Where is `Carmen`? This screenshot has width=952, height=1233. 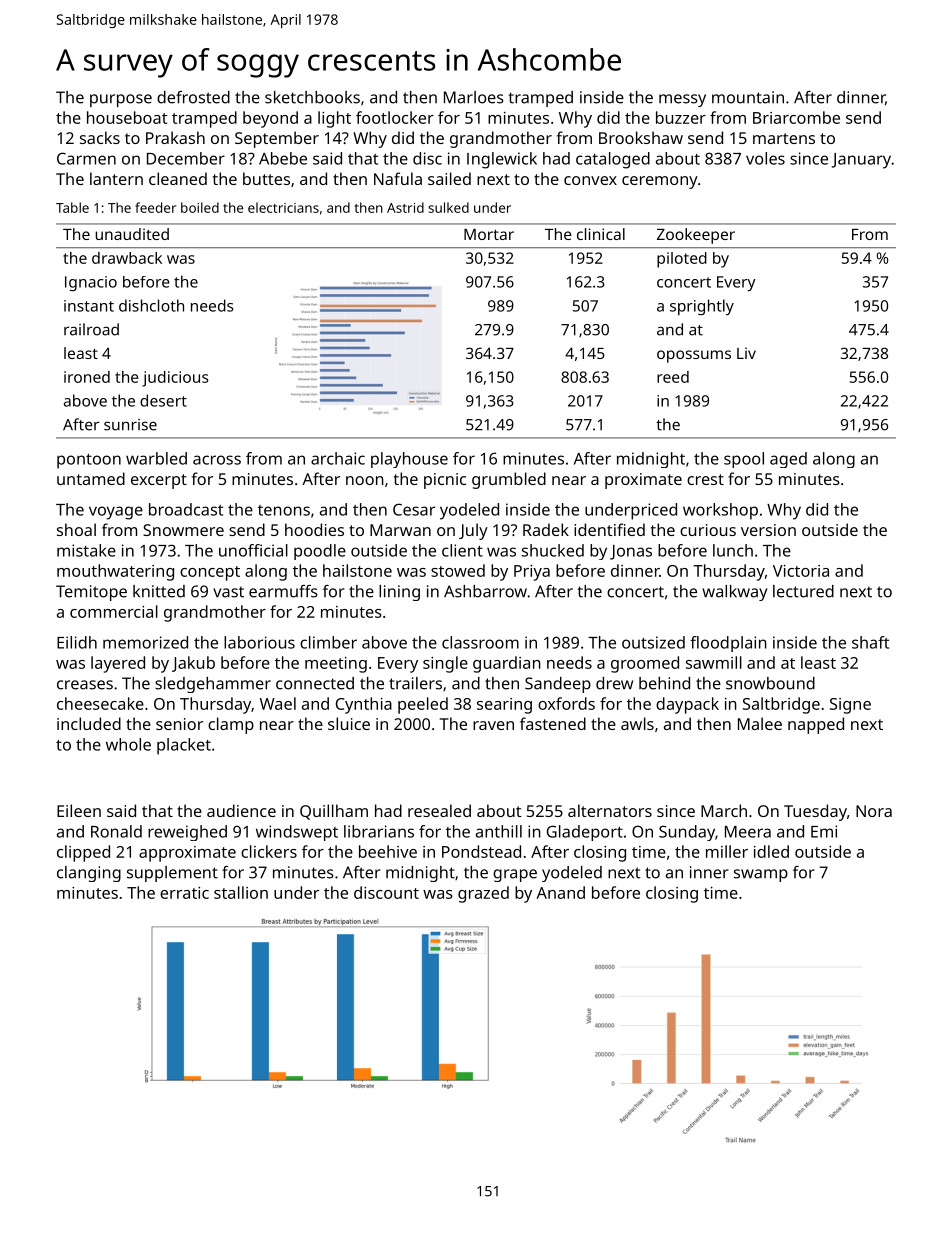 Carmen is located at coordinates (86, 158).
